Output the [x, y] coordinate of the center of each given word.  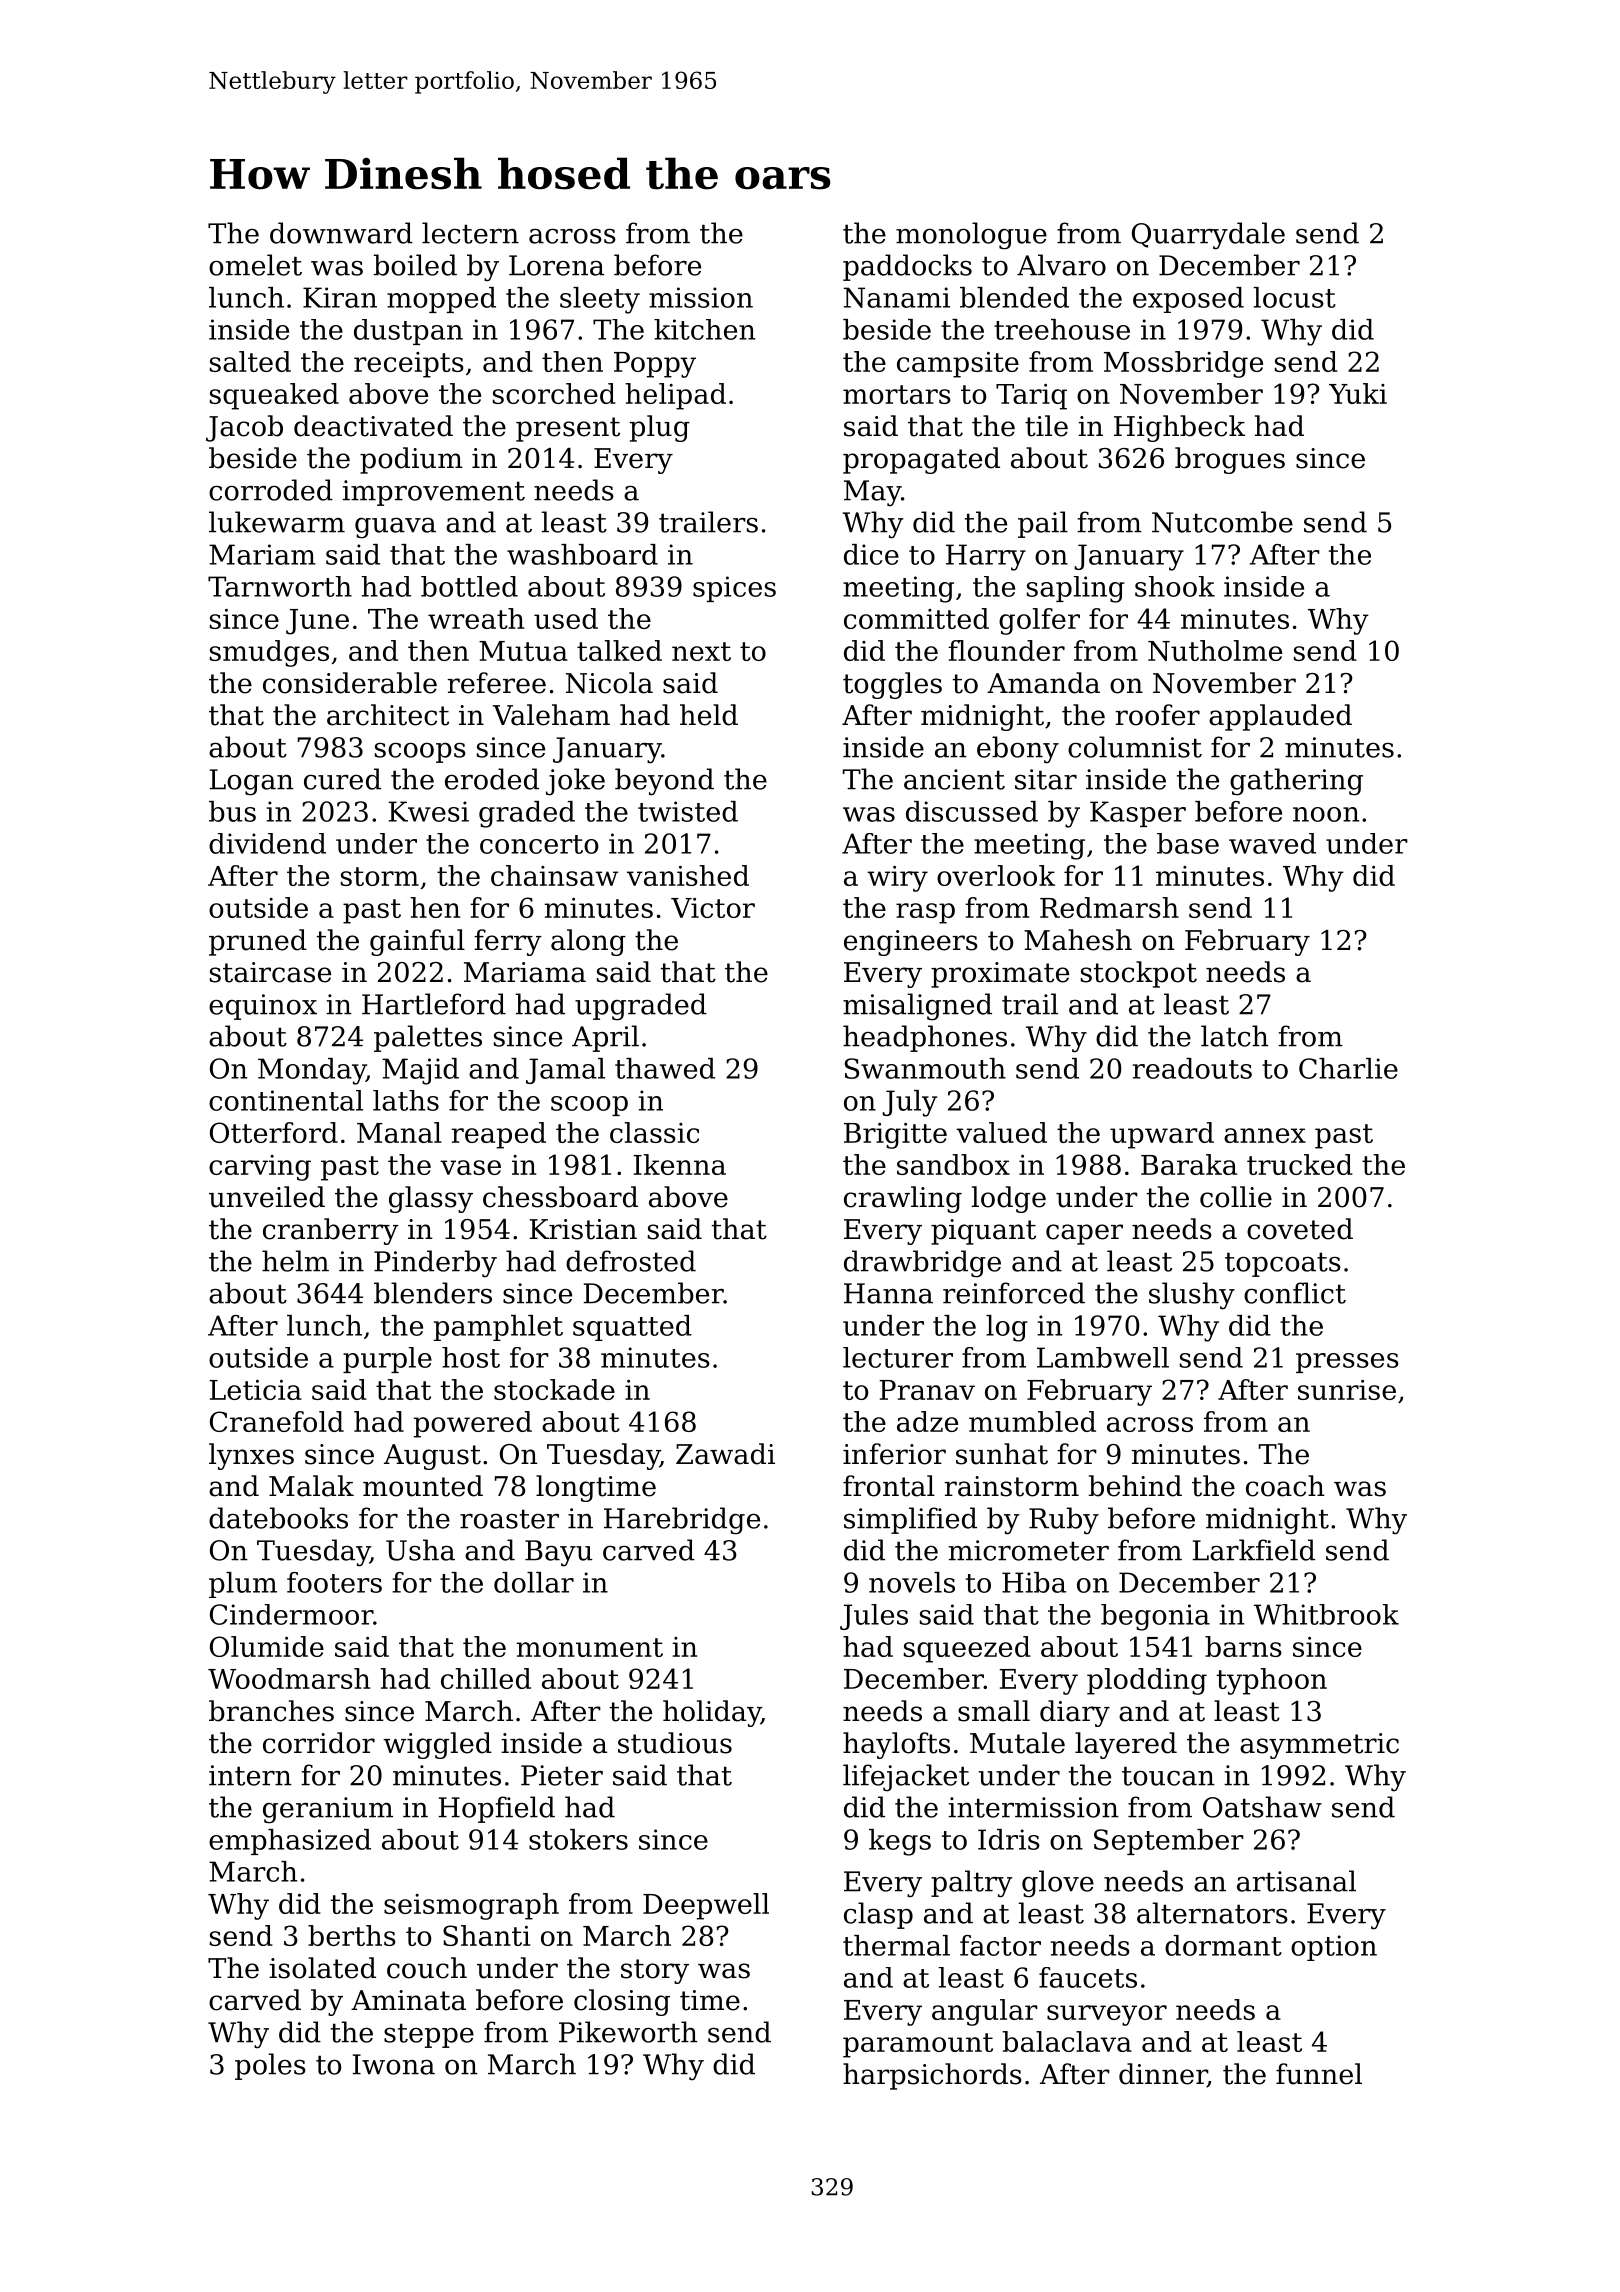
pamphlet [498, 1328]
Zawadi [725, 1454]
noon [1326, 814]
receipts [409, 365]
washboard [582, 554]
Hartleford [434, 1004]
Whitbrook [1326, 1614]
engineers [911, 943]
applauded [1280, 717]
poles [270, 2066]
